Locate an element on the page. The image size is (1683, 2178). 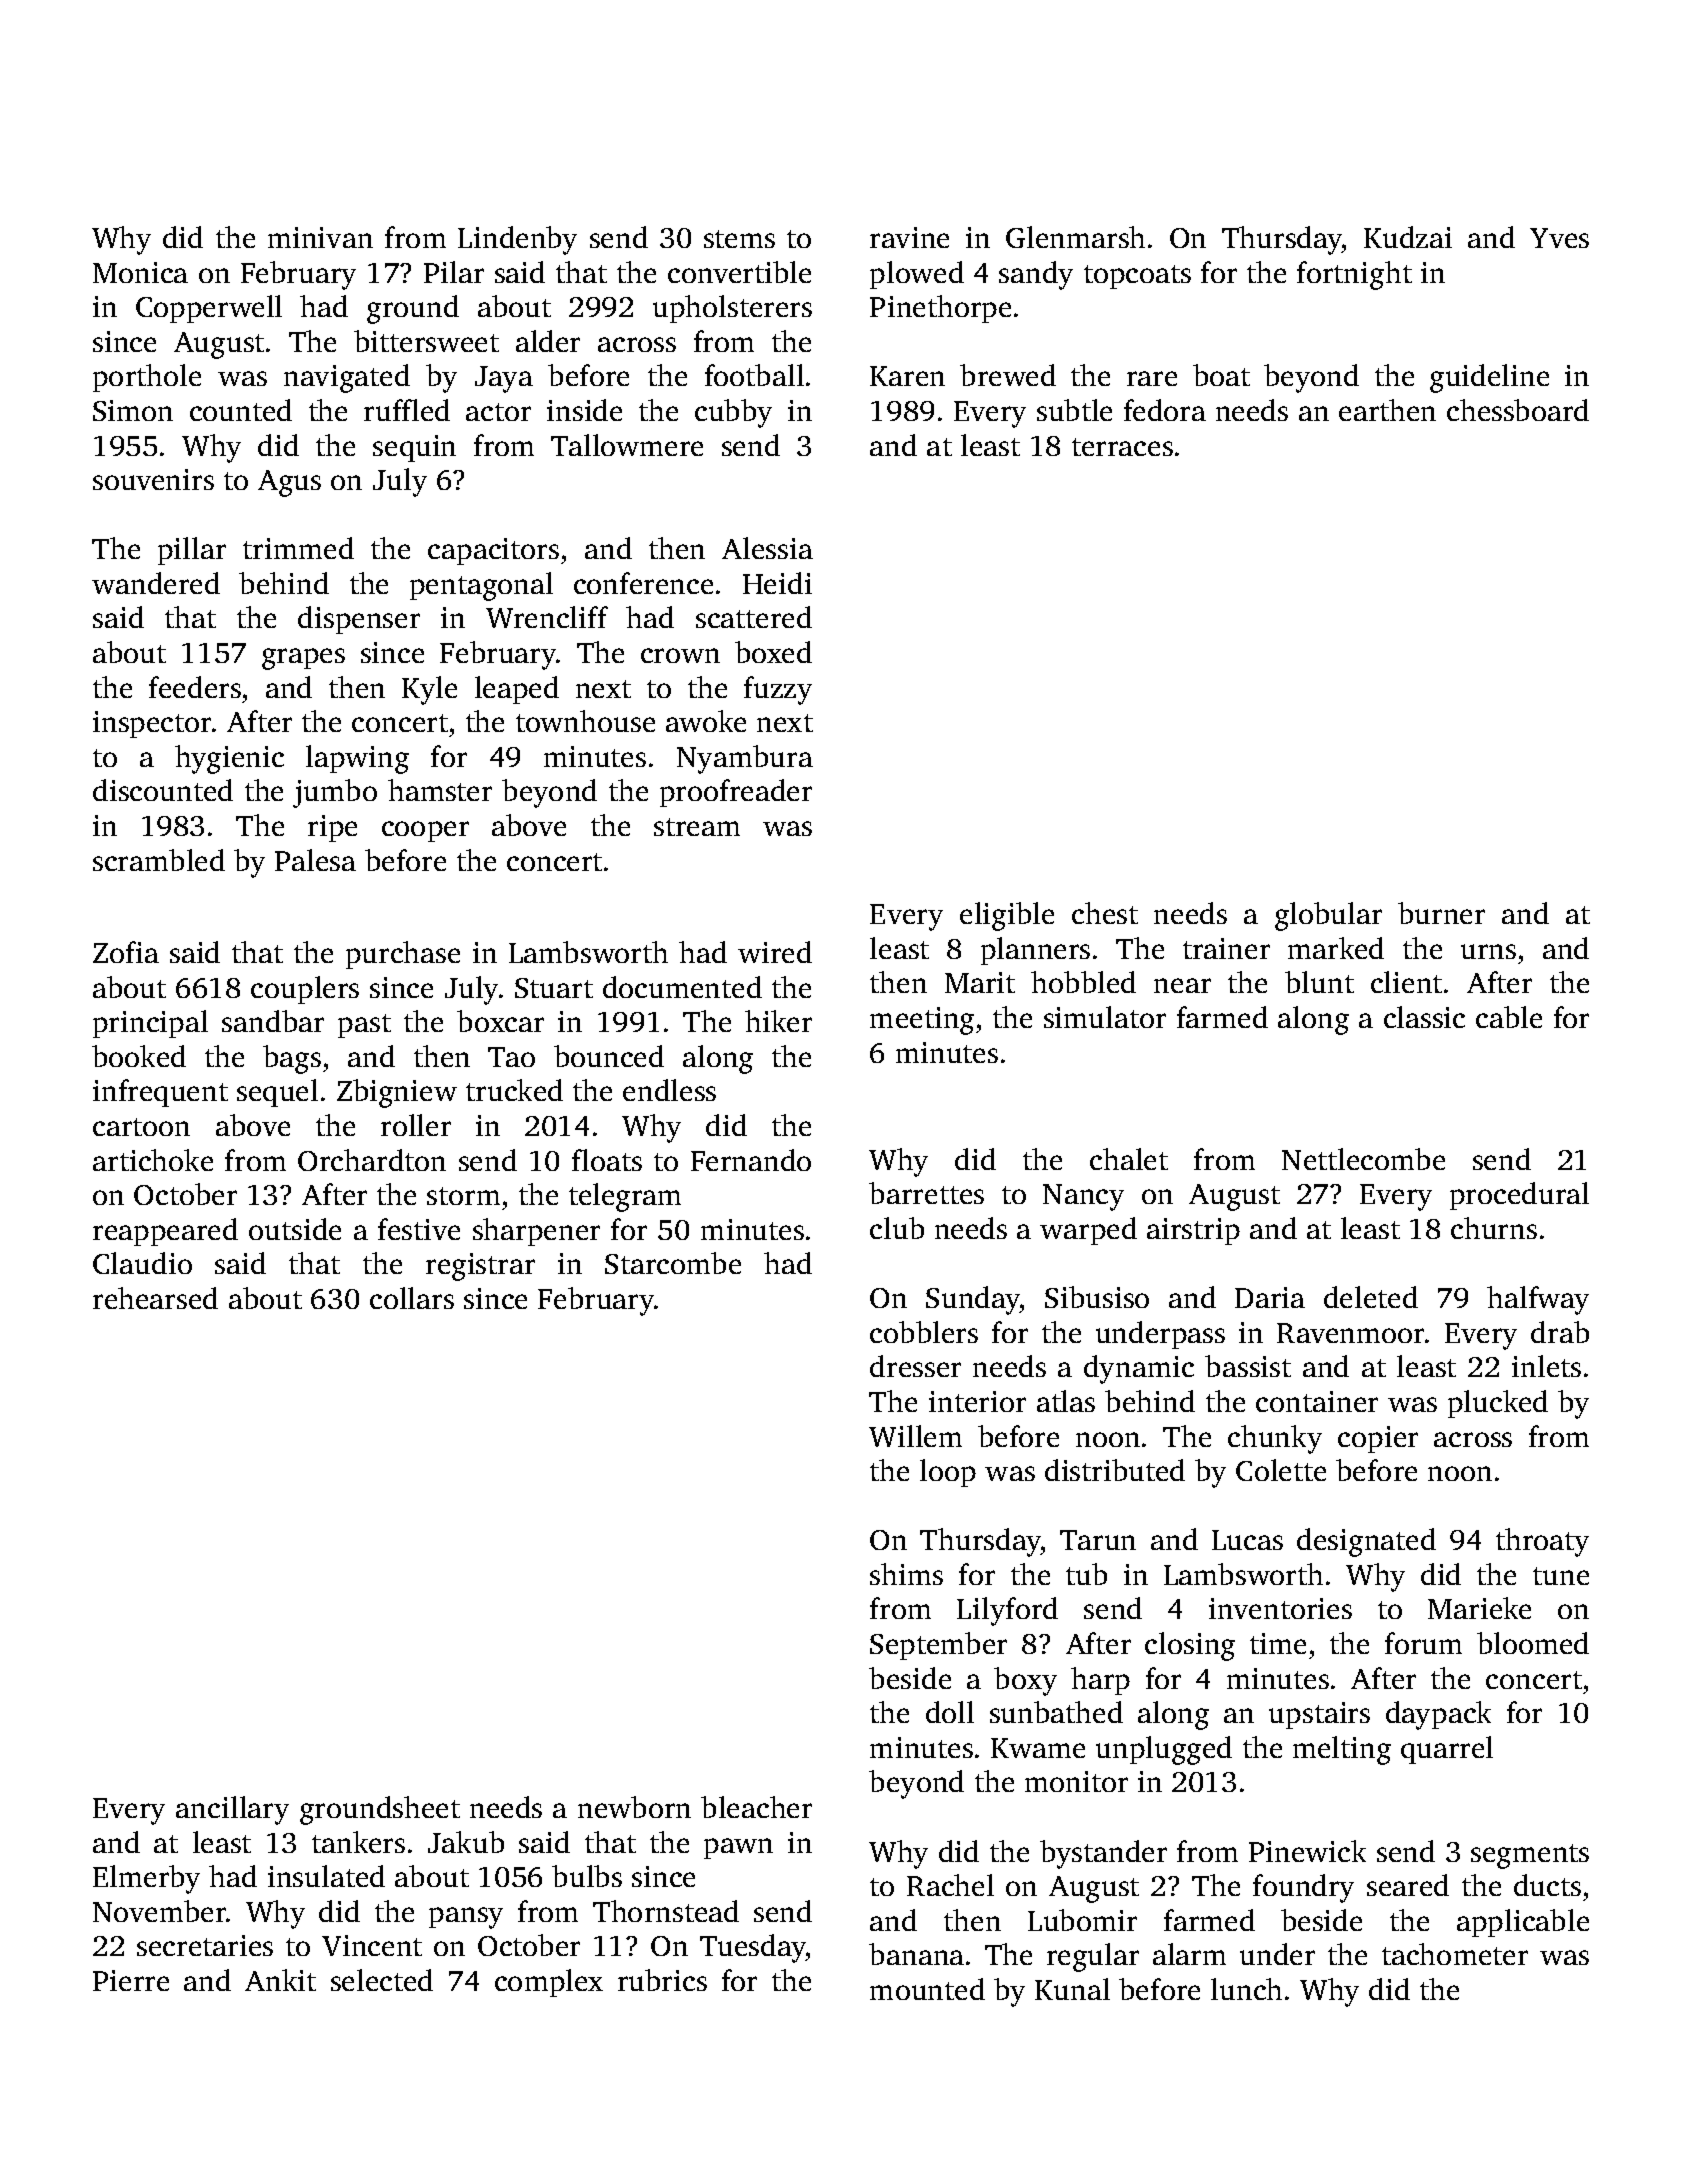
chessboard is located at coordinates (1518, 410).
